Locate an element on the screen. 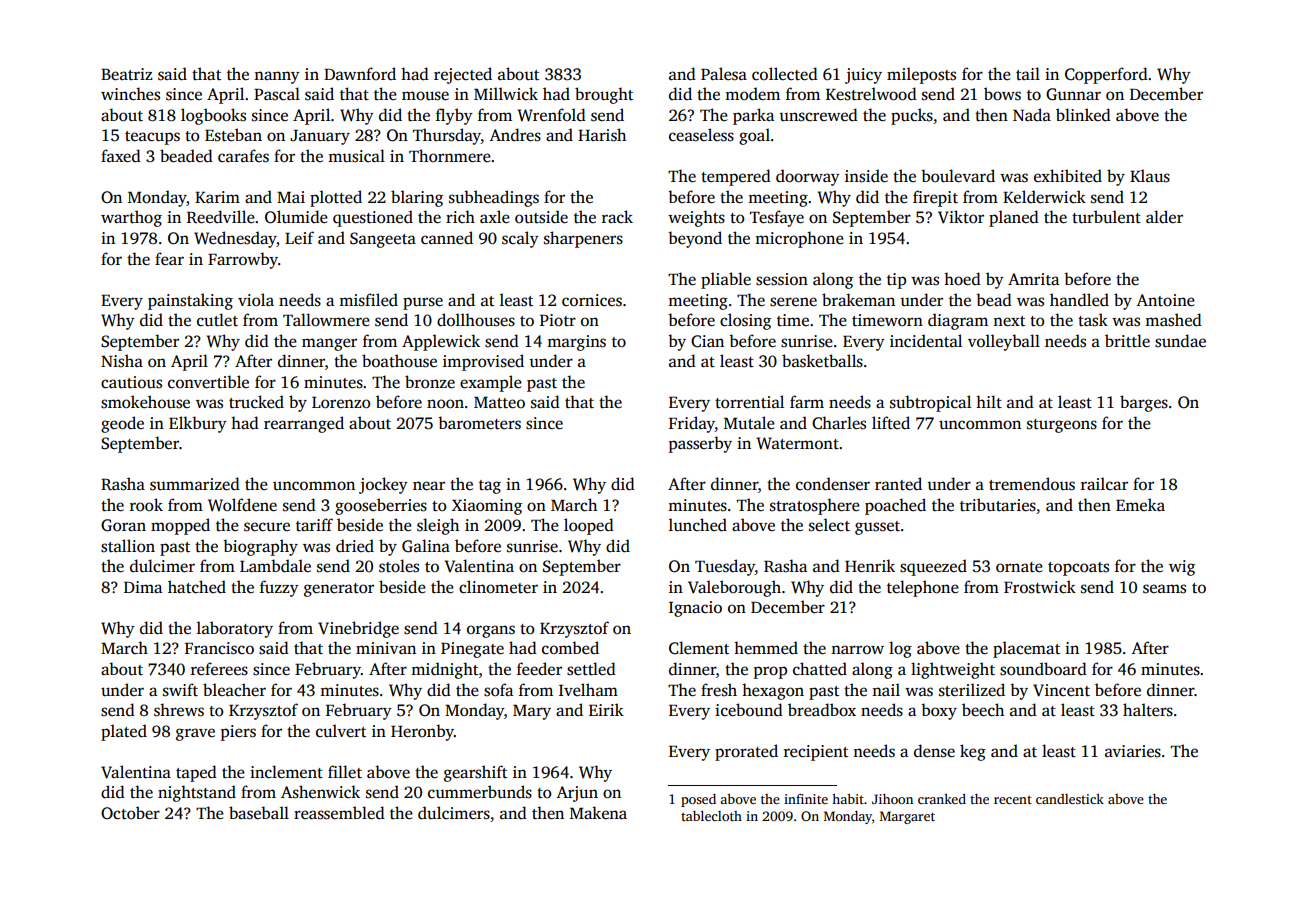  goal is located at coordinates (754, 136).
